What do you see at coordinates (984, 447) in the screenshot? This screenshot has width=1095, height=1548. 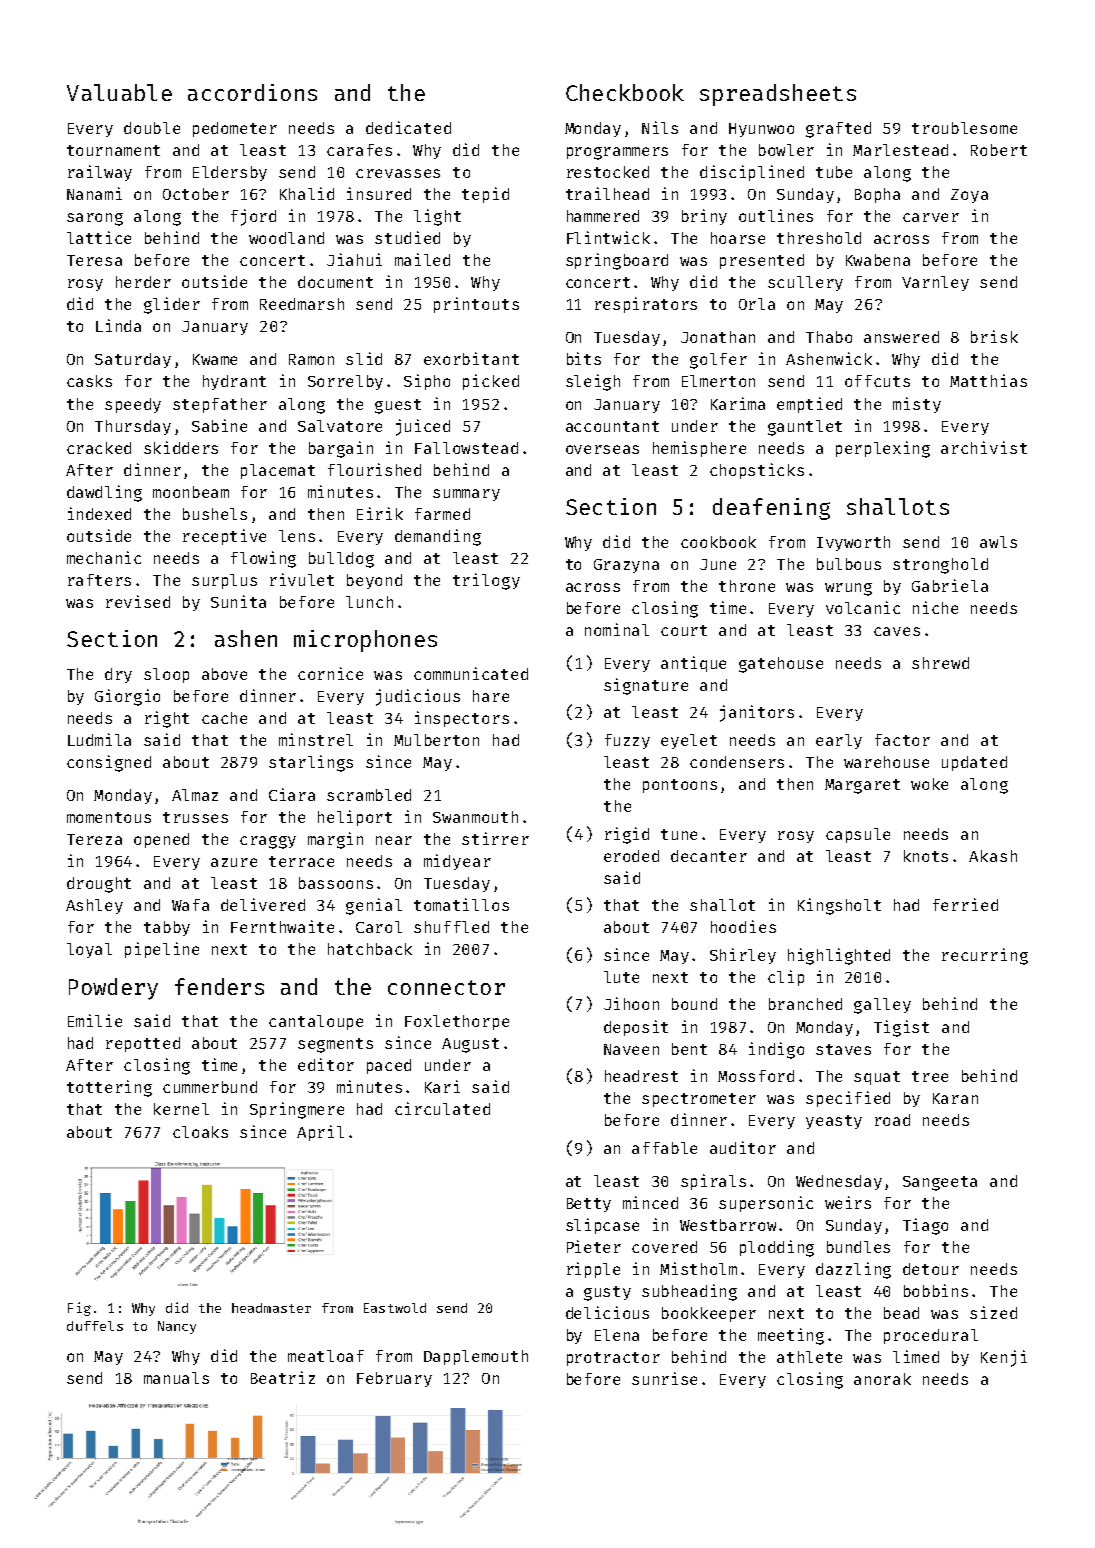 I see `archivist` at bounding box center [984, 447].
